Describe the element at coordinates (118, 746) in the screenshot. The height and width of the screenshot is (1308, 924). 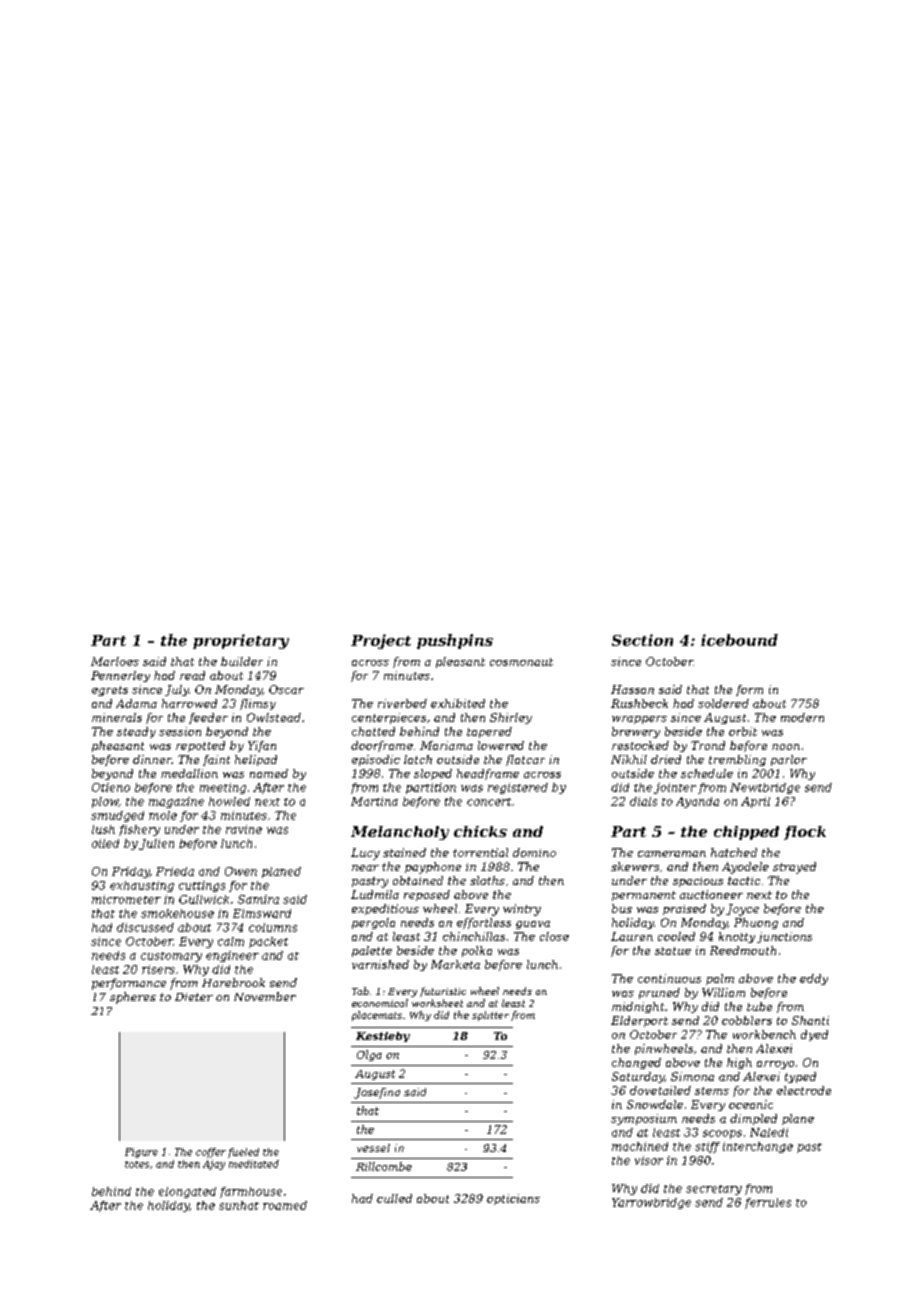
I see `pheasant` at that location.
